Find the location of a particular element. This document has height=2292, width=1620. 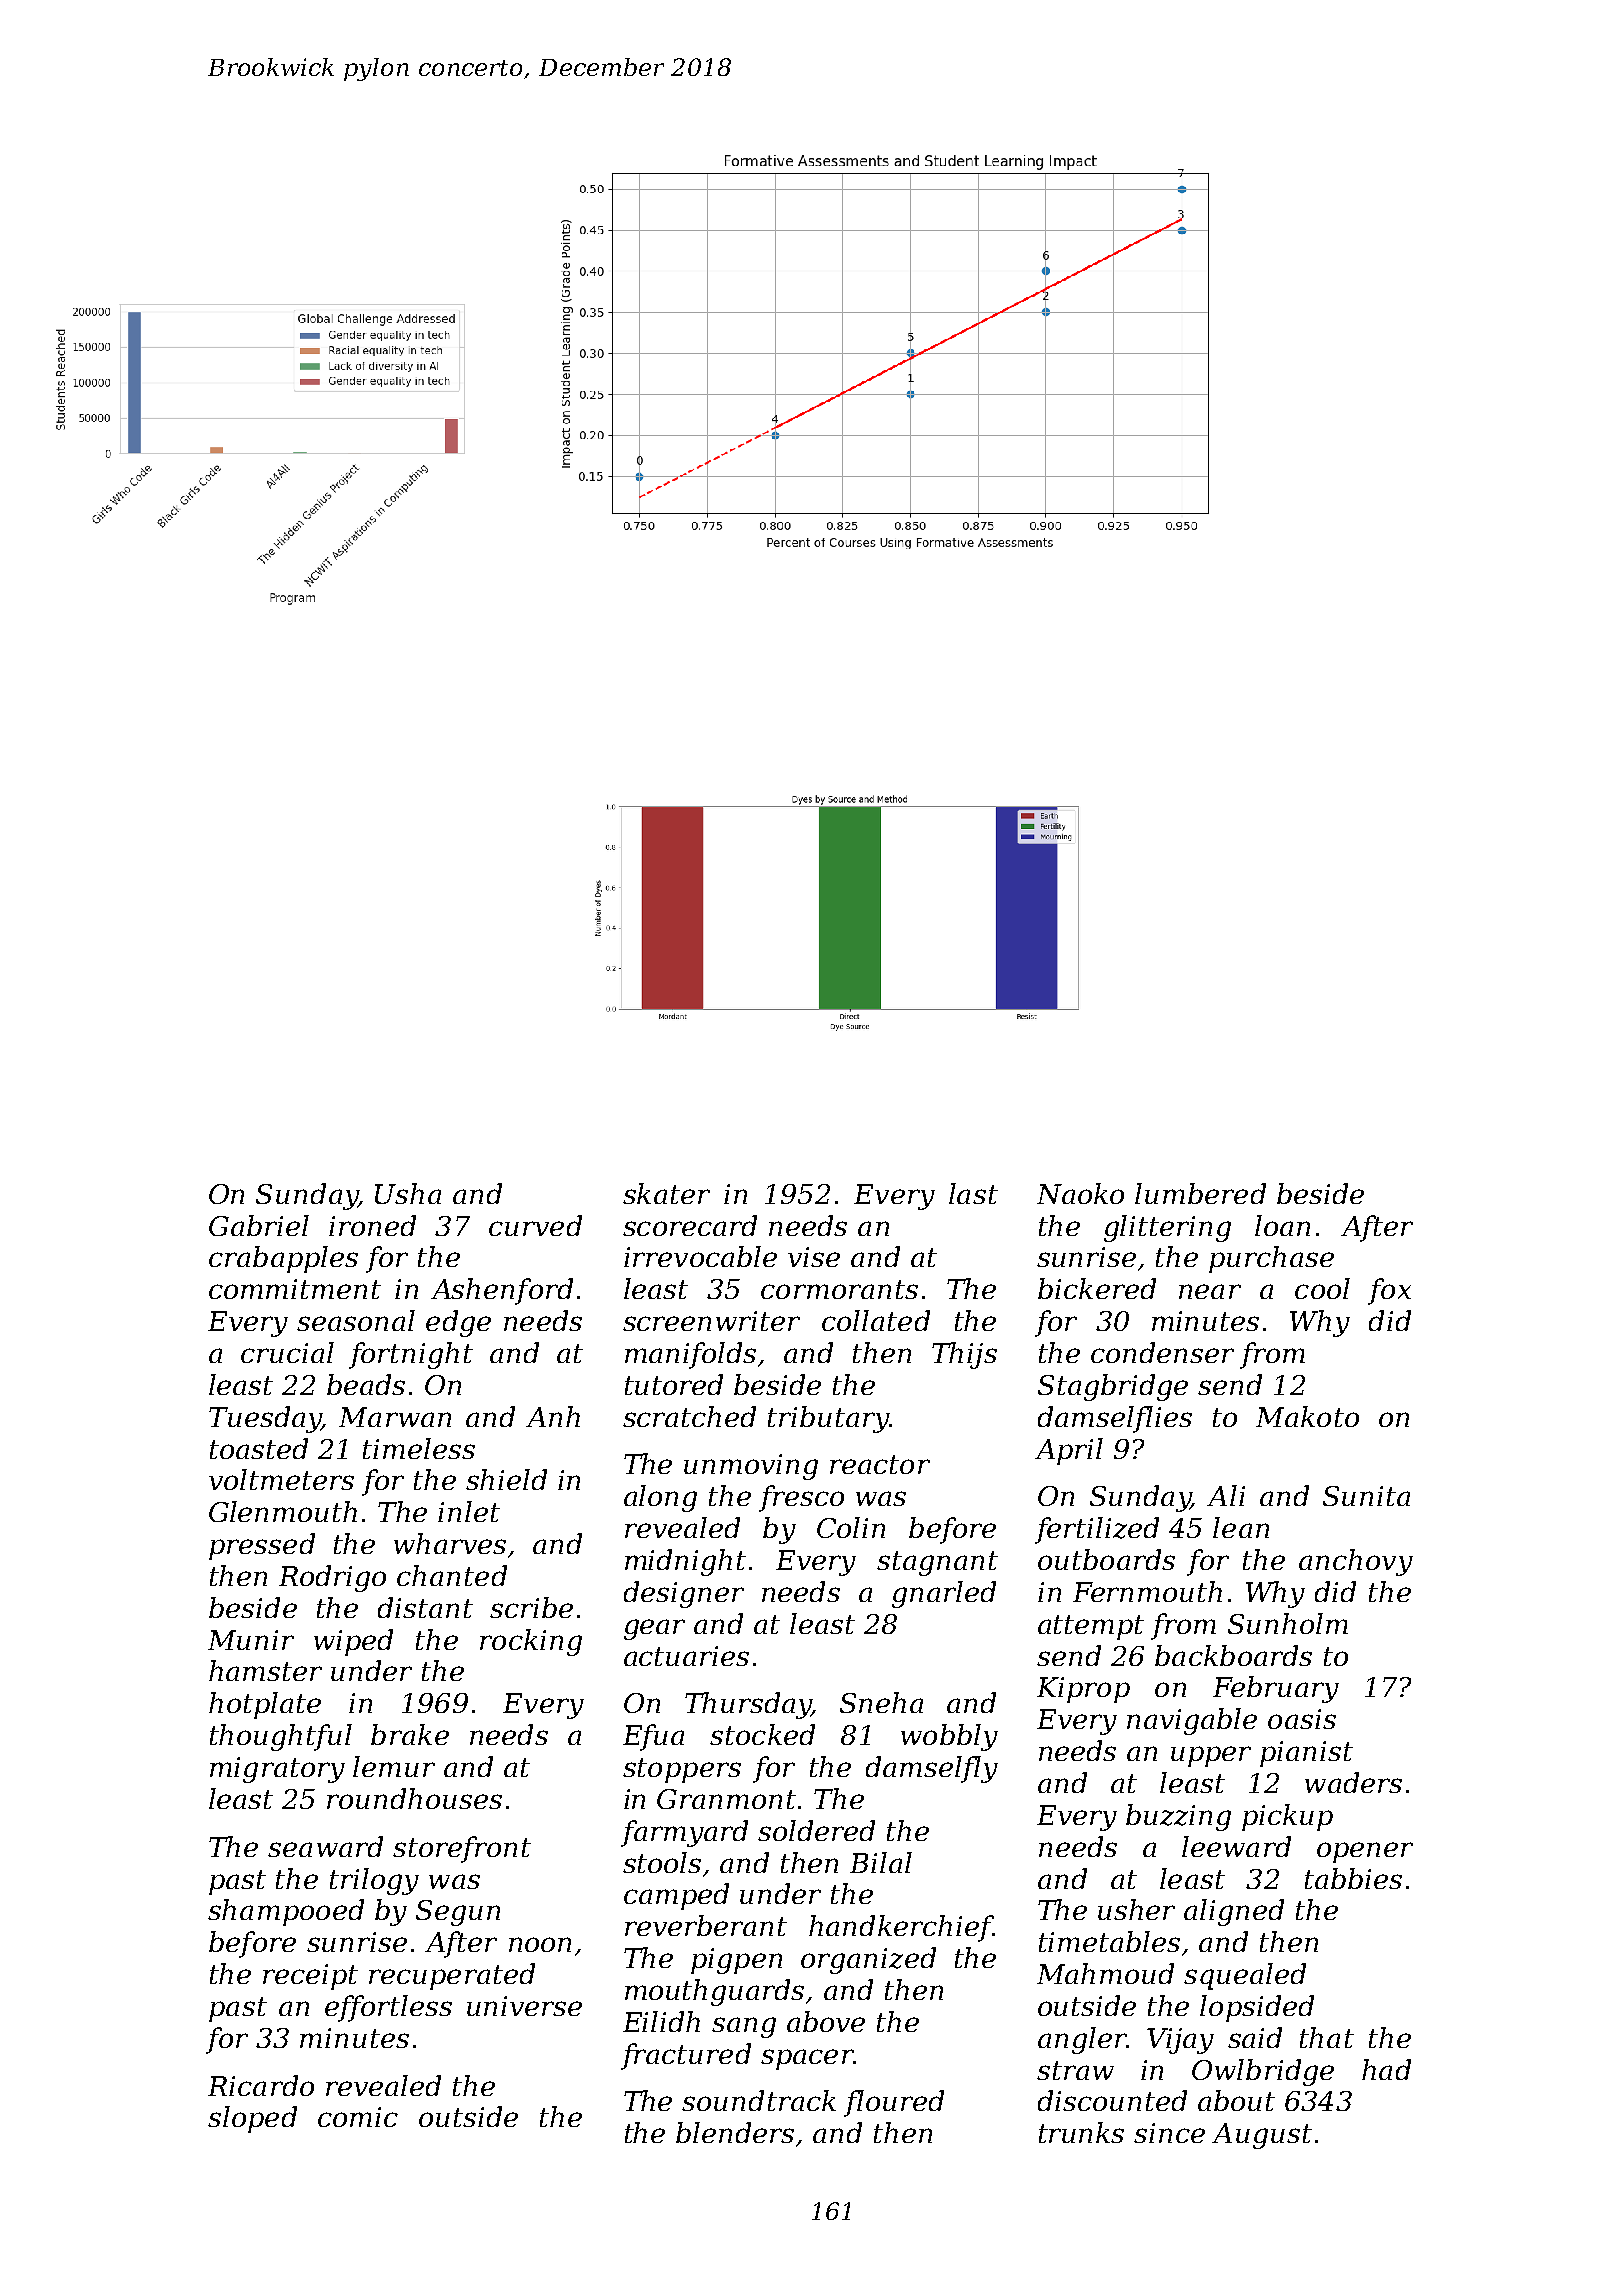

squealed is located at coordinates (1245, 1976).
